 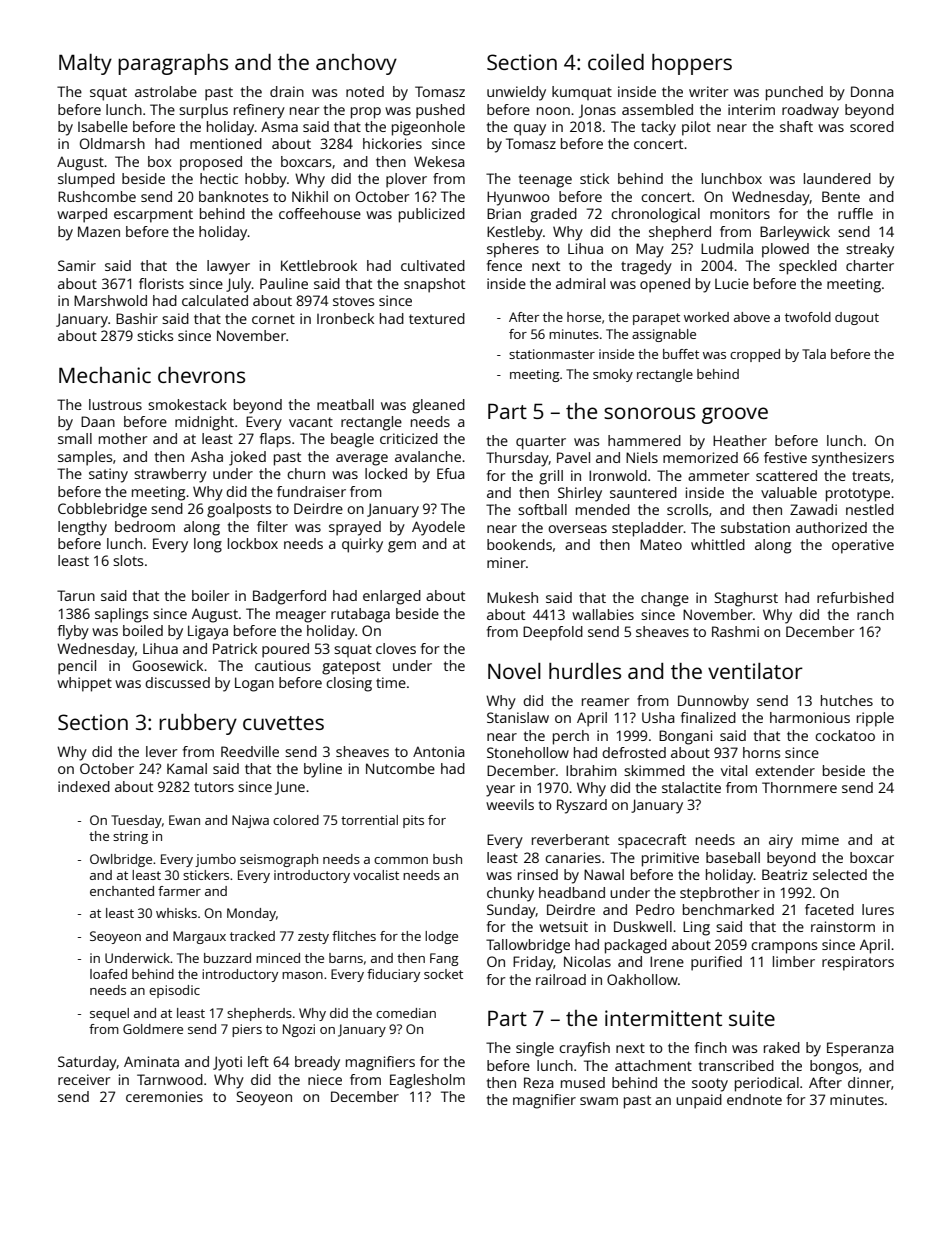 What do you see at coordinates (740, 213) in the image?
I see `monitors` at bounding box center [740, 213].
